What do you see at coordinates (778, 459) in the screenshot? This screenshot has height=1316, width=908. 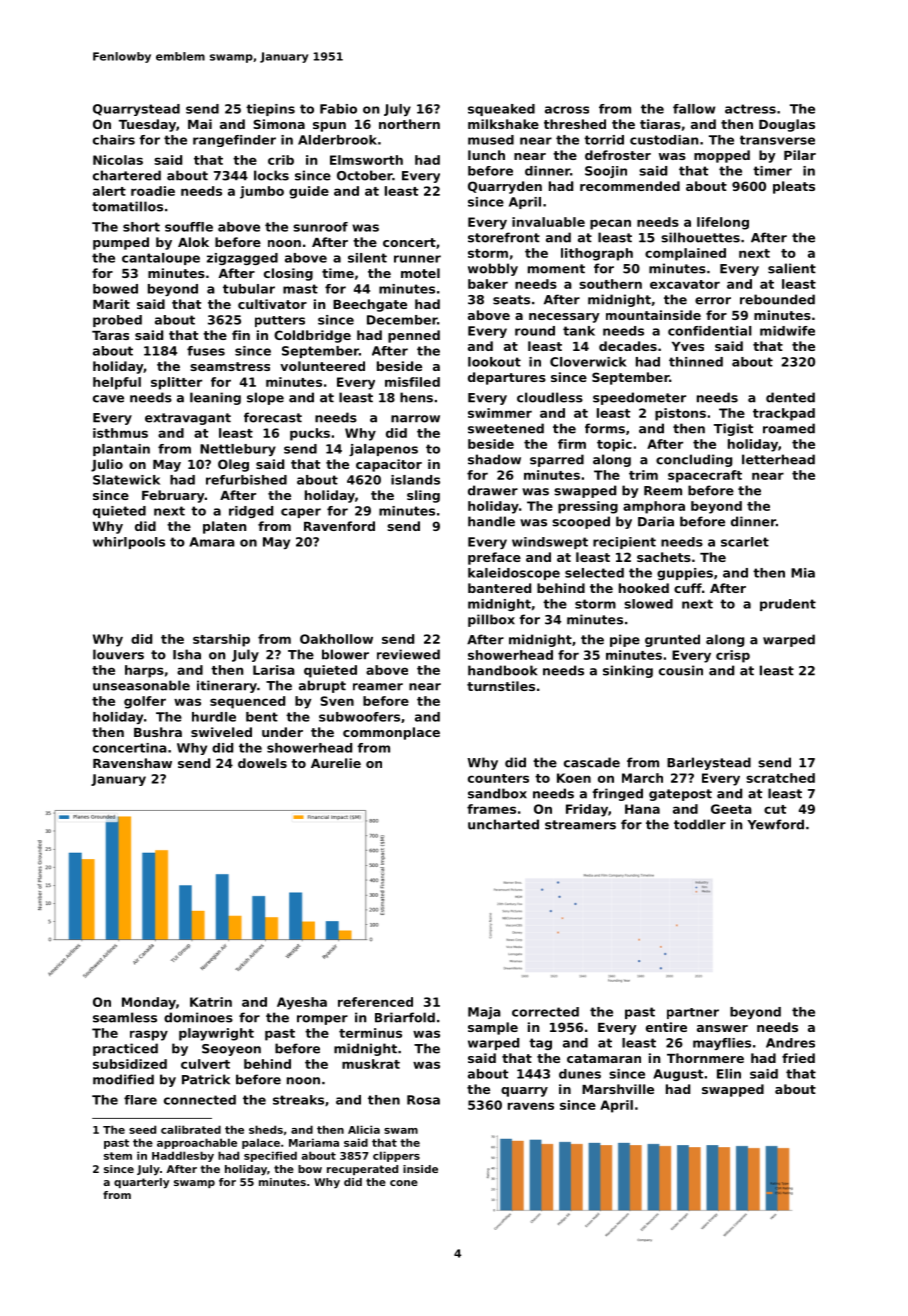 I see `letterhead` at bounding box center [778, 459].
